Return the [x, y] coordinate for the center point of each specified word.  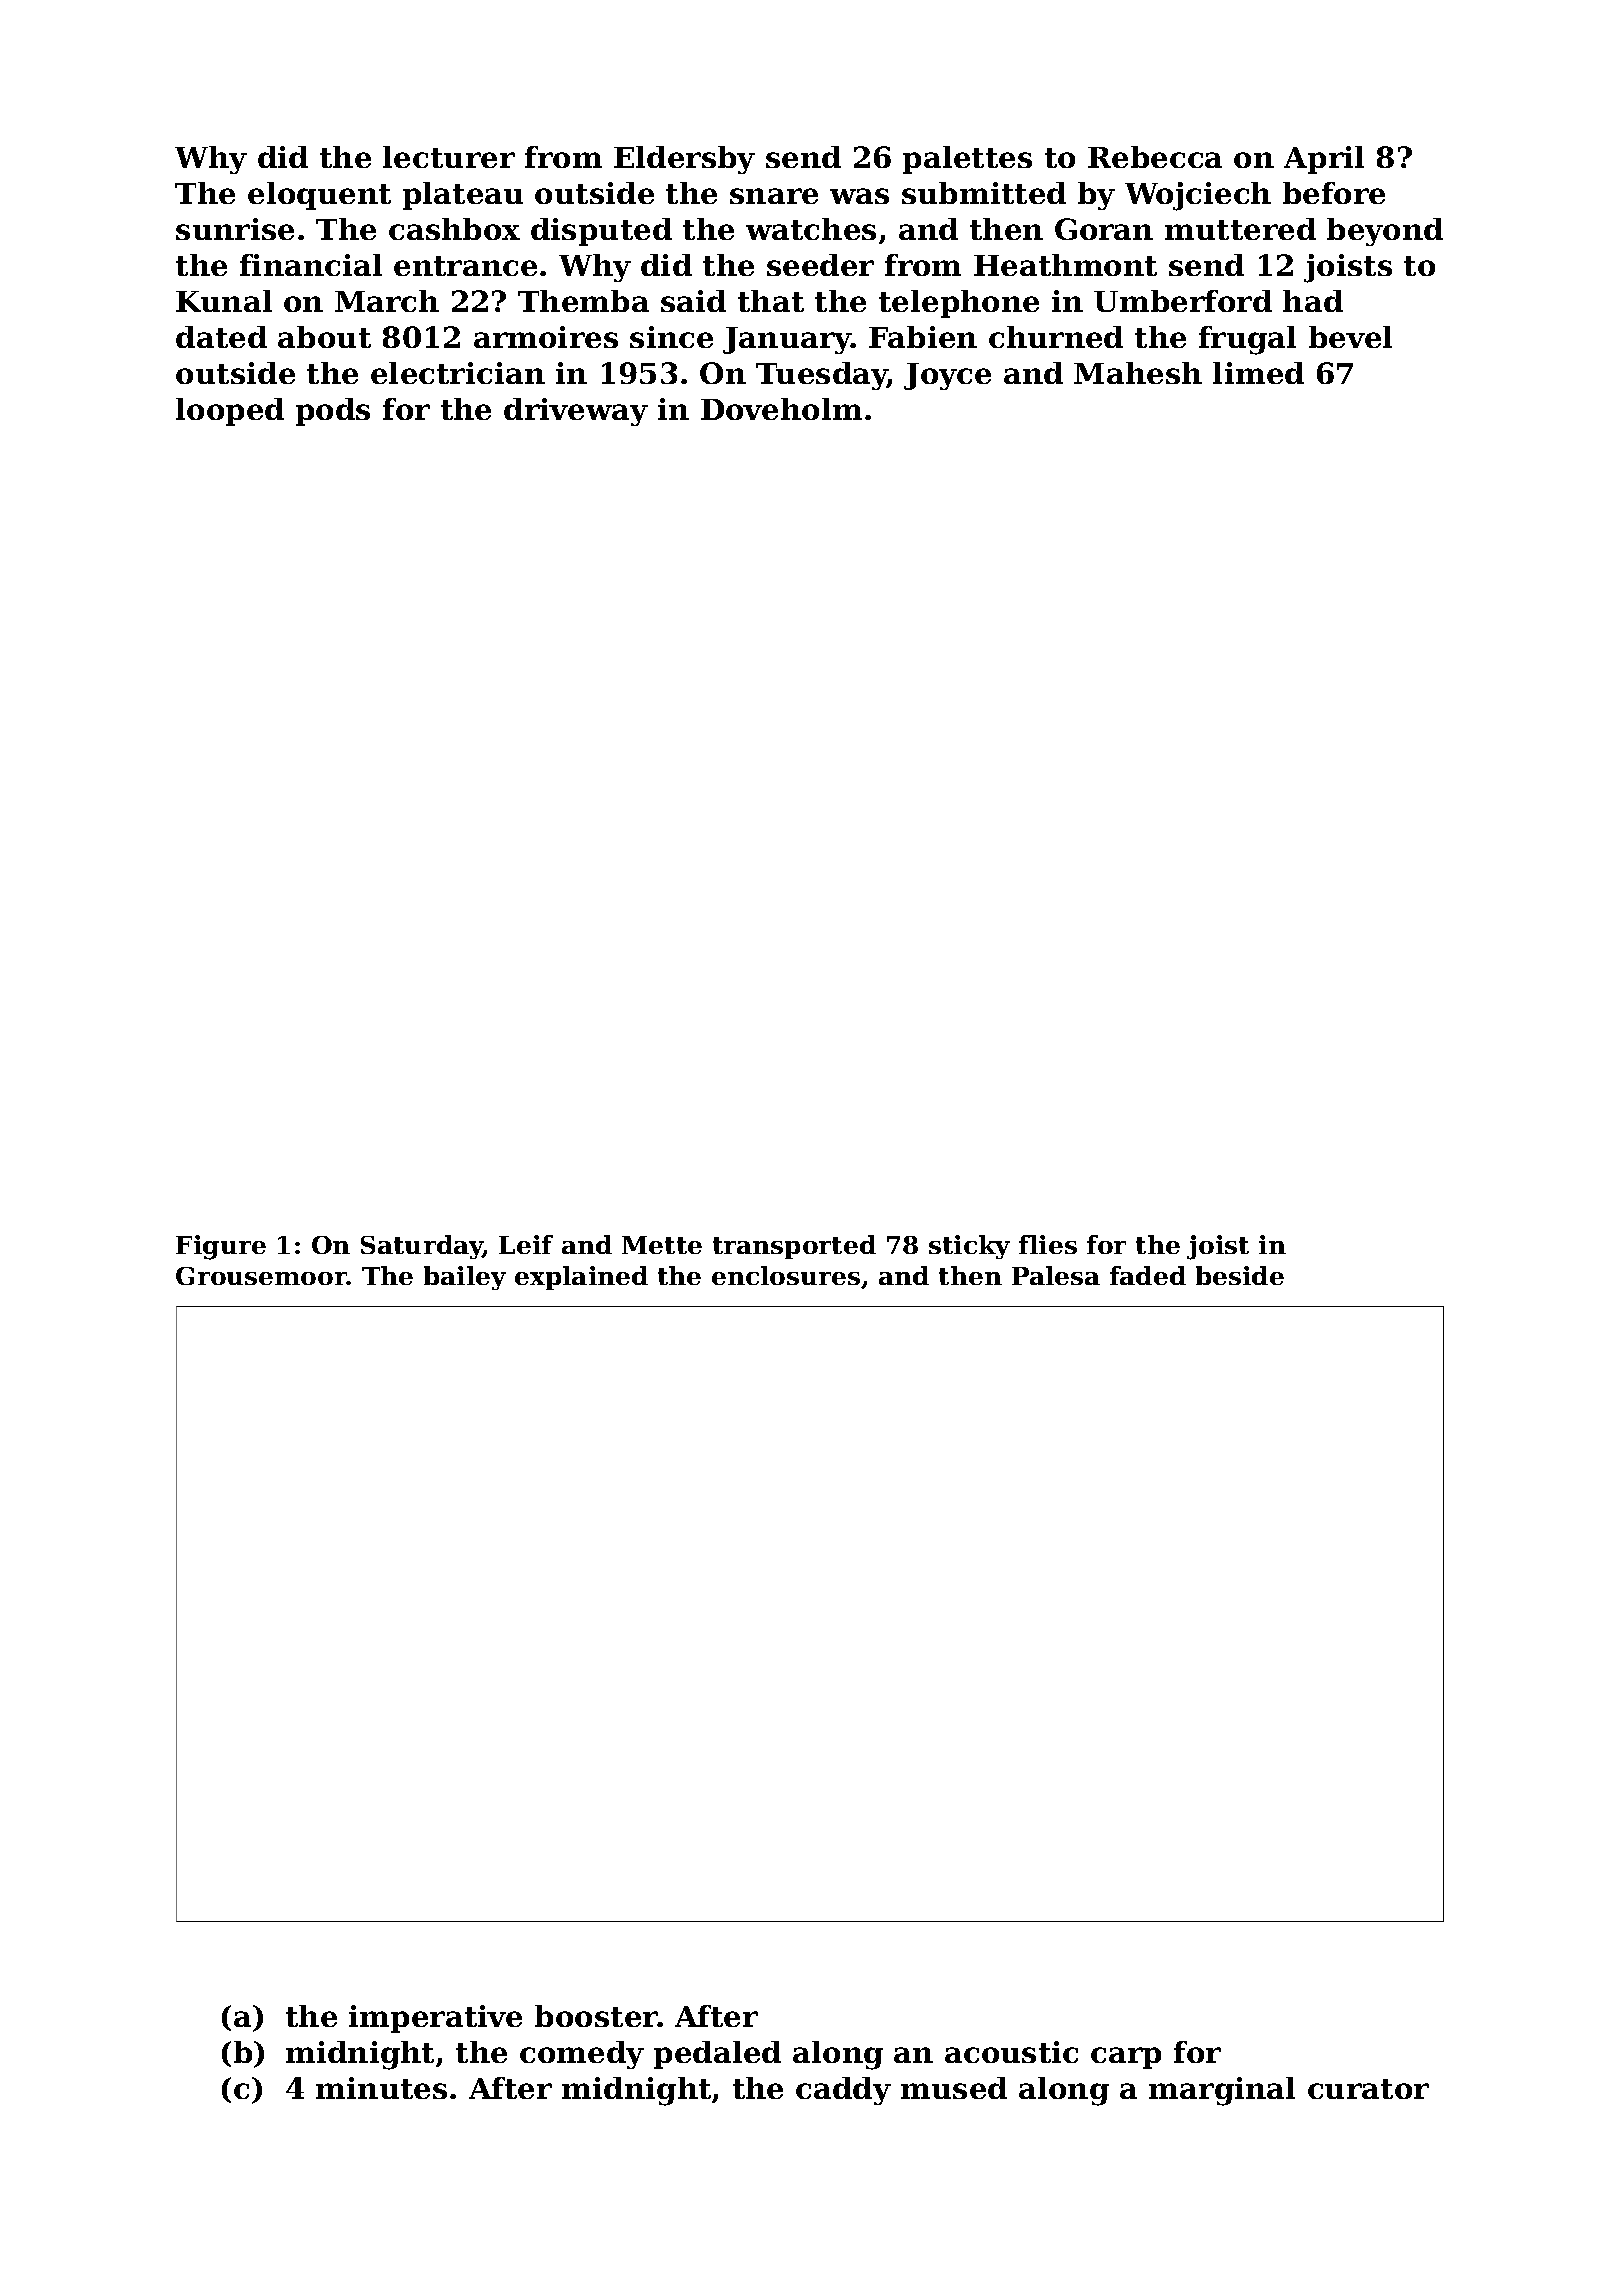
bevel [1350, 337]
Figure [221, 1247]
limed [1258, 373]
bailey [465, 1278]
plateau [463, 196]
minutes [381, 2088]
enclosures [786, 1275]
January [787, 340]
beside [1240, 1275]
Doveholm [781, 409]
